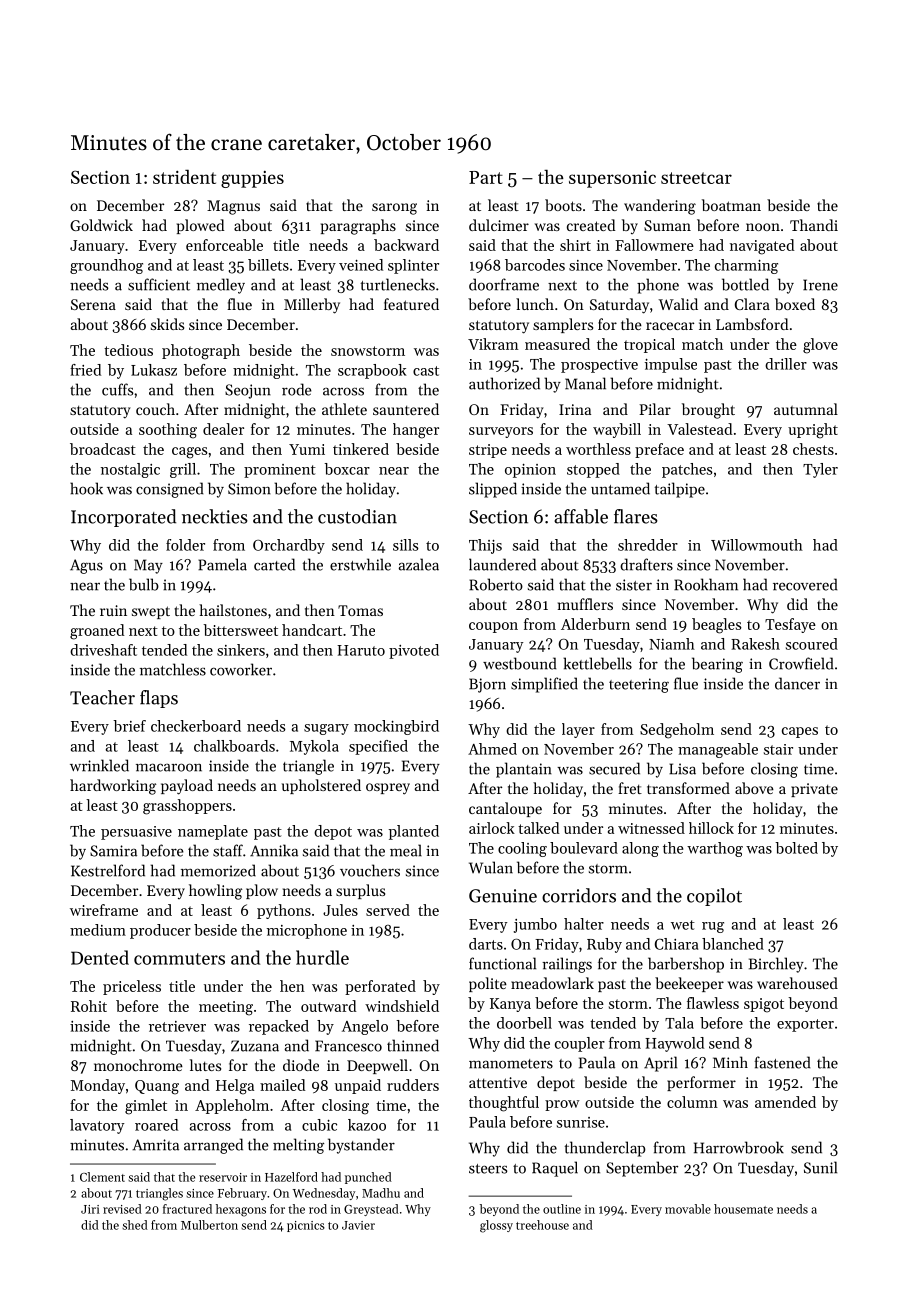 The height and width of the page is (1316, 908). What do you see at coordinates (743, 1209) in the page?
I see `housemate` at bounding box center [743, 1209].
